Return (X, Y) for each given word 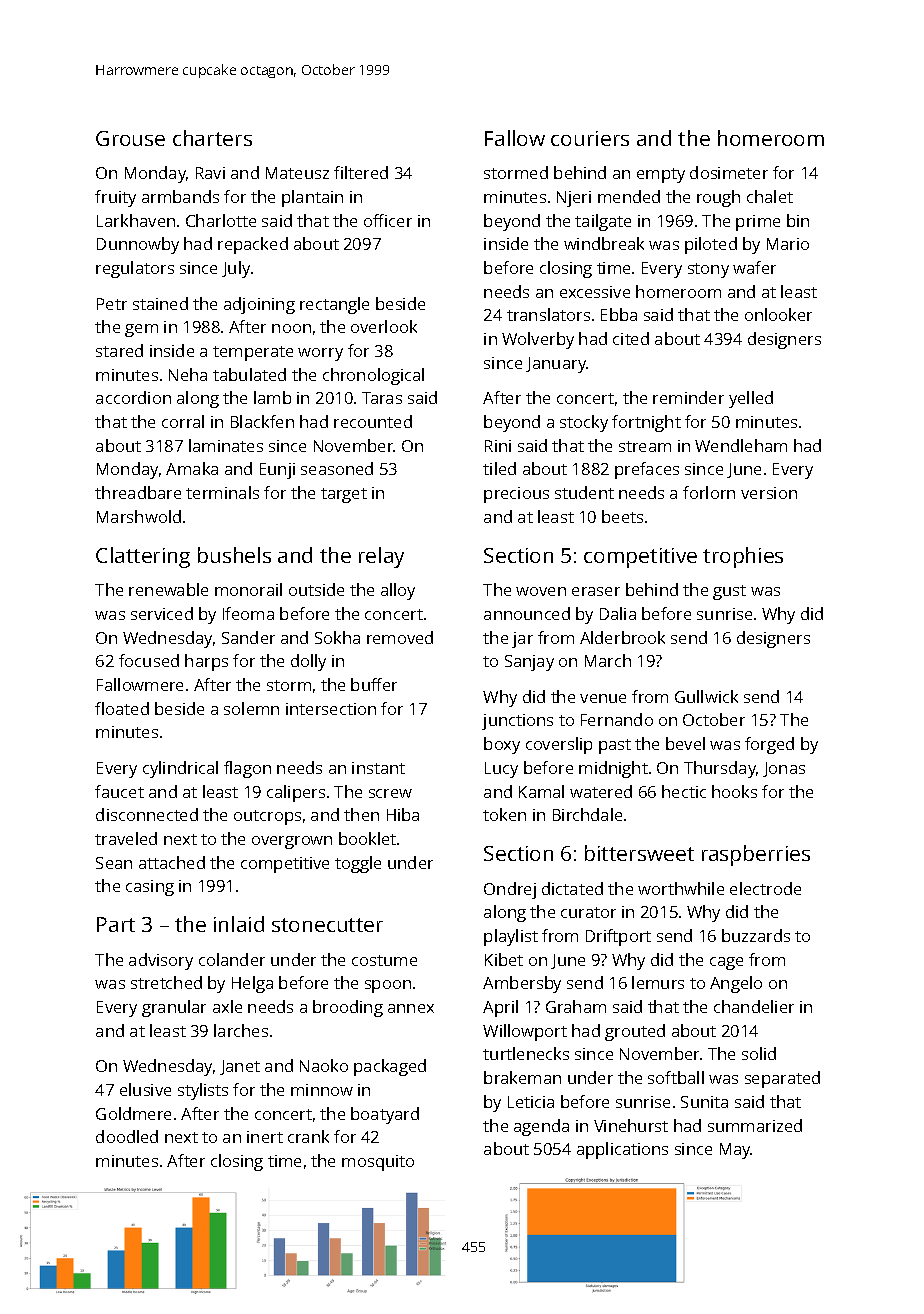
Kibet (504, 959)
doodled (127, 1136)
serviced (162, 613)
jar (522, 640)
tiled (499, 468)
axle (227, 1006)
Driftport (618, 937)
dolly (308, 662)
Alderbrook (622, 637)
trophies (743, 557)
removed (400, 637)
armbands (180, 196)
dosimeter (729, 172)
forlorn (709, 492)
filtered (361, 172)
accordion (133, 397)
